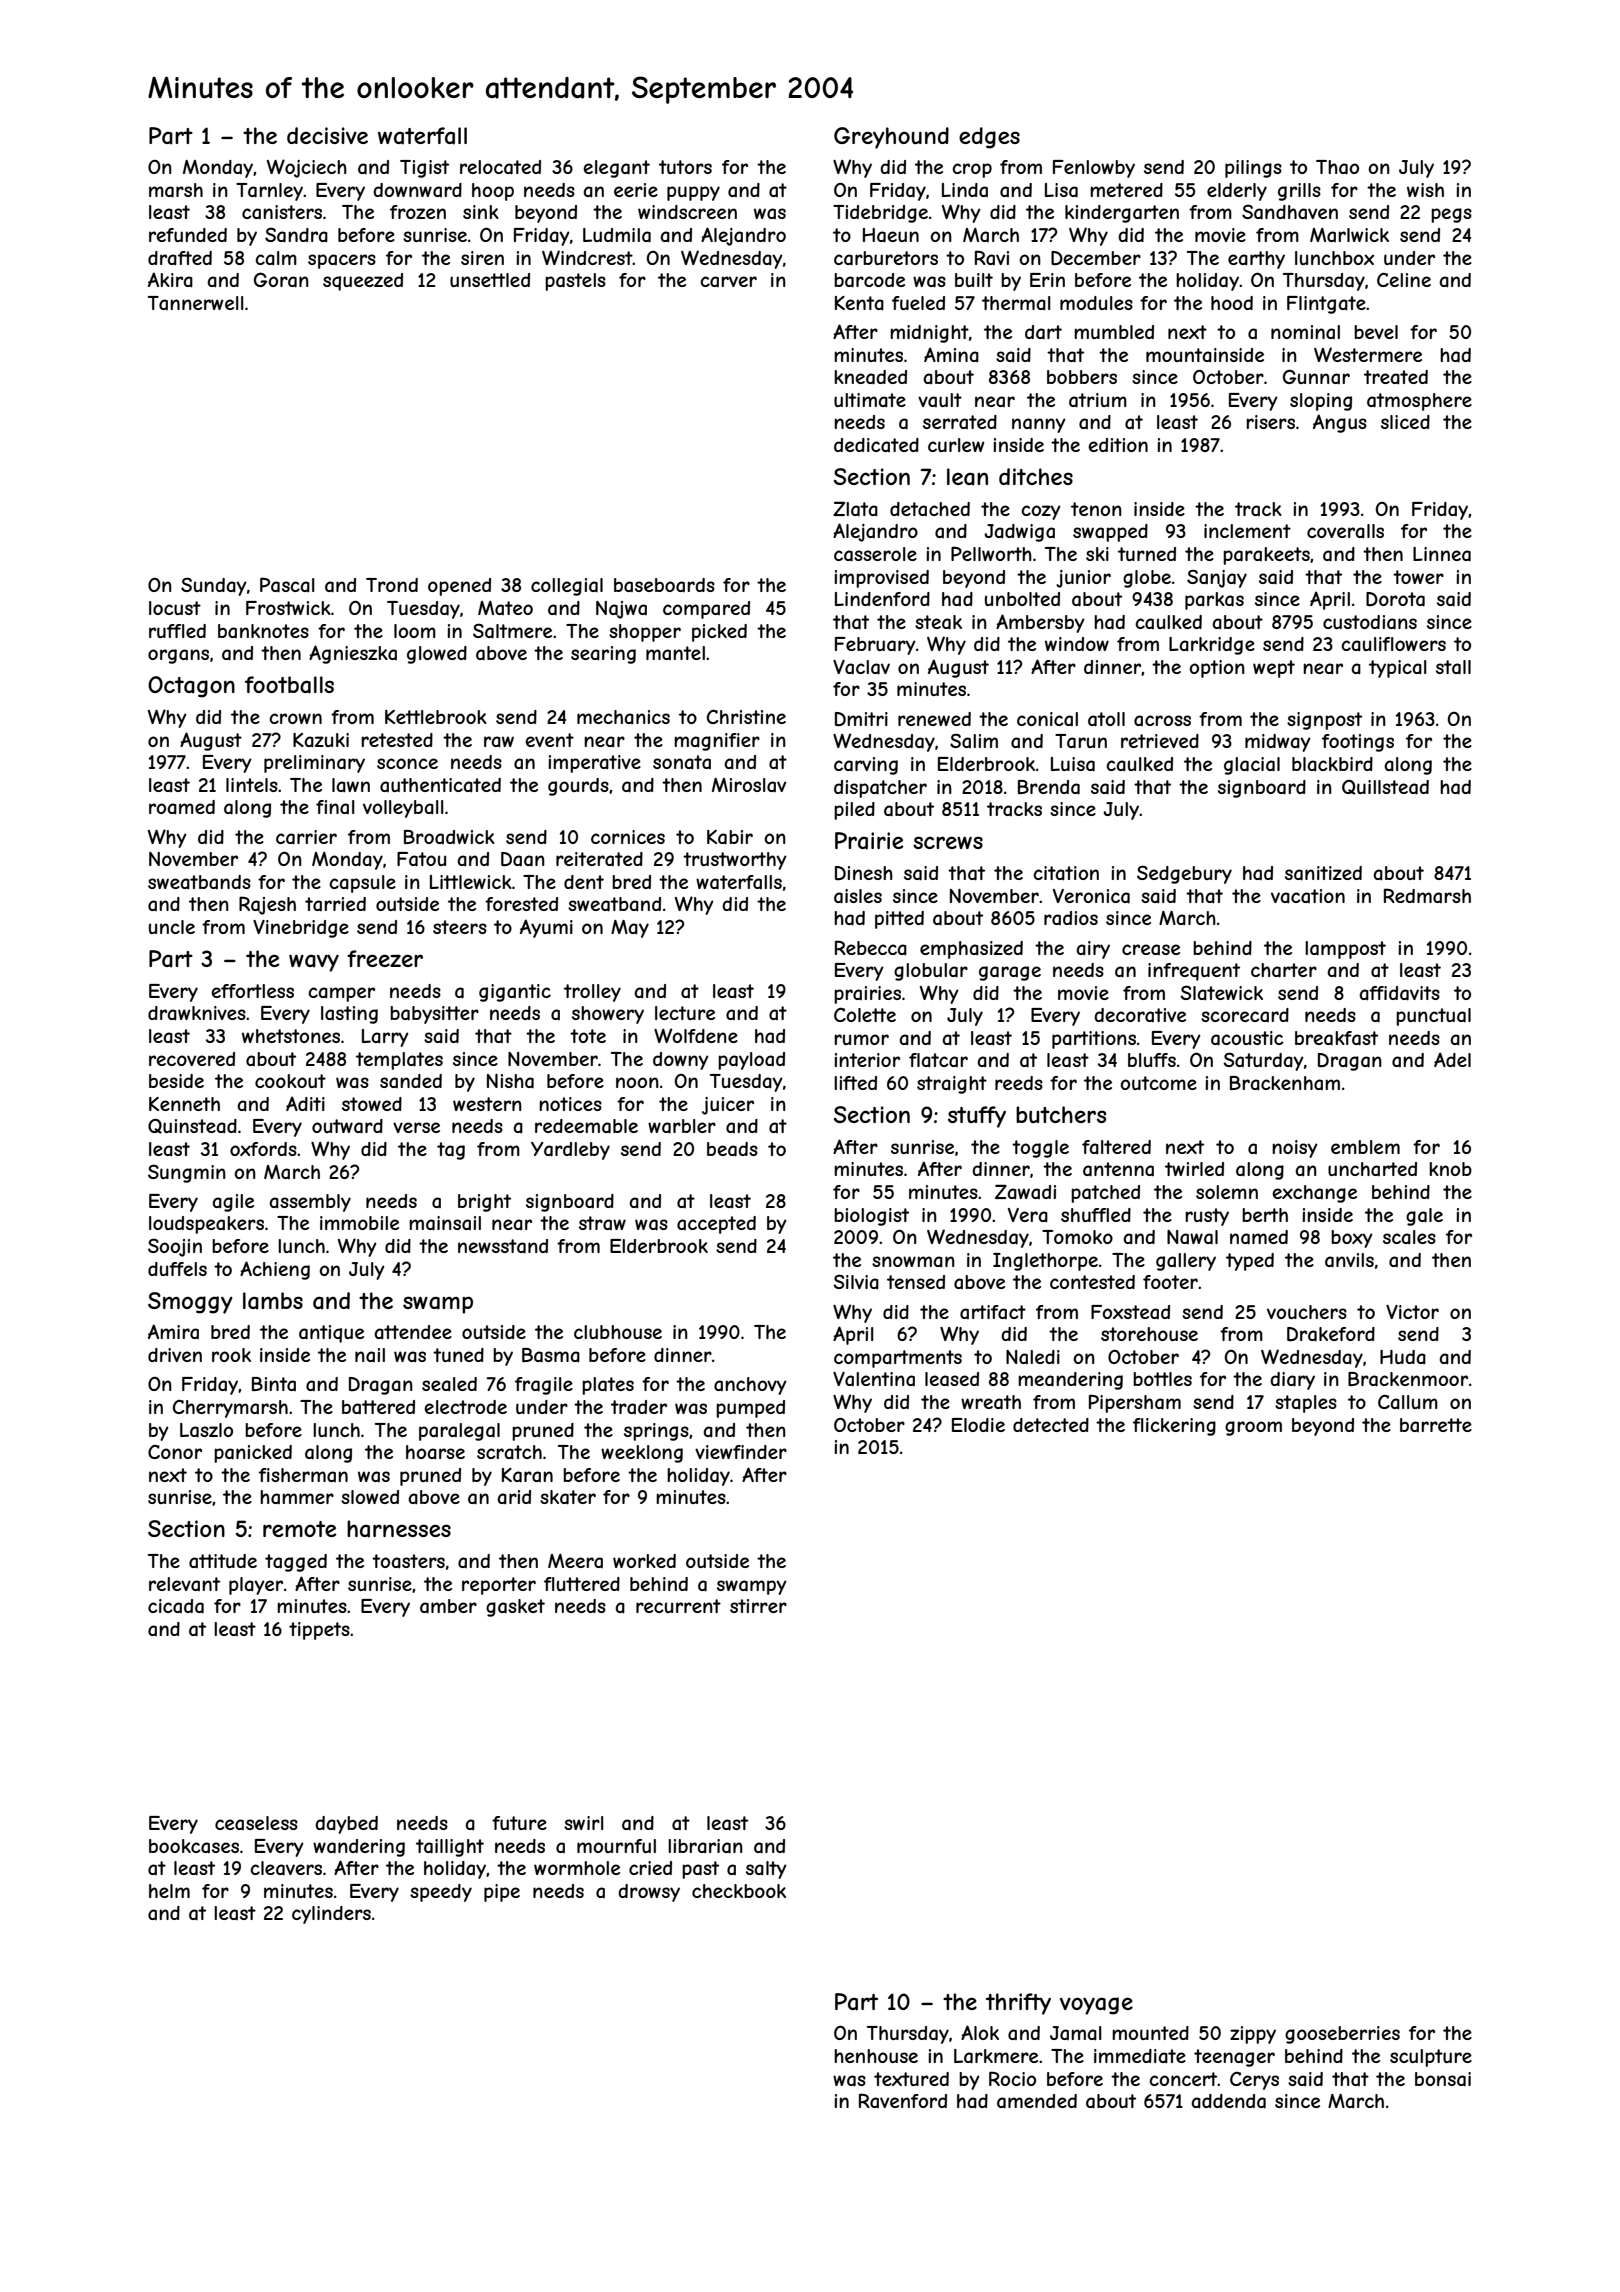 The height and width of the page is (2292, 1620). I want to click on baseboards, so click(664, 585).
